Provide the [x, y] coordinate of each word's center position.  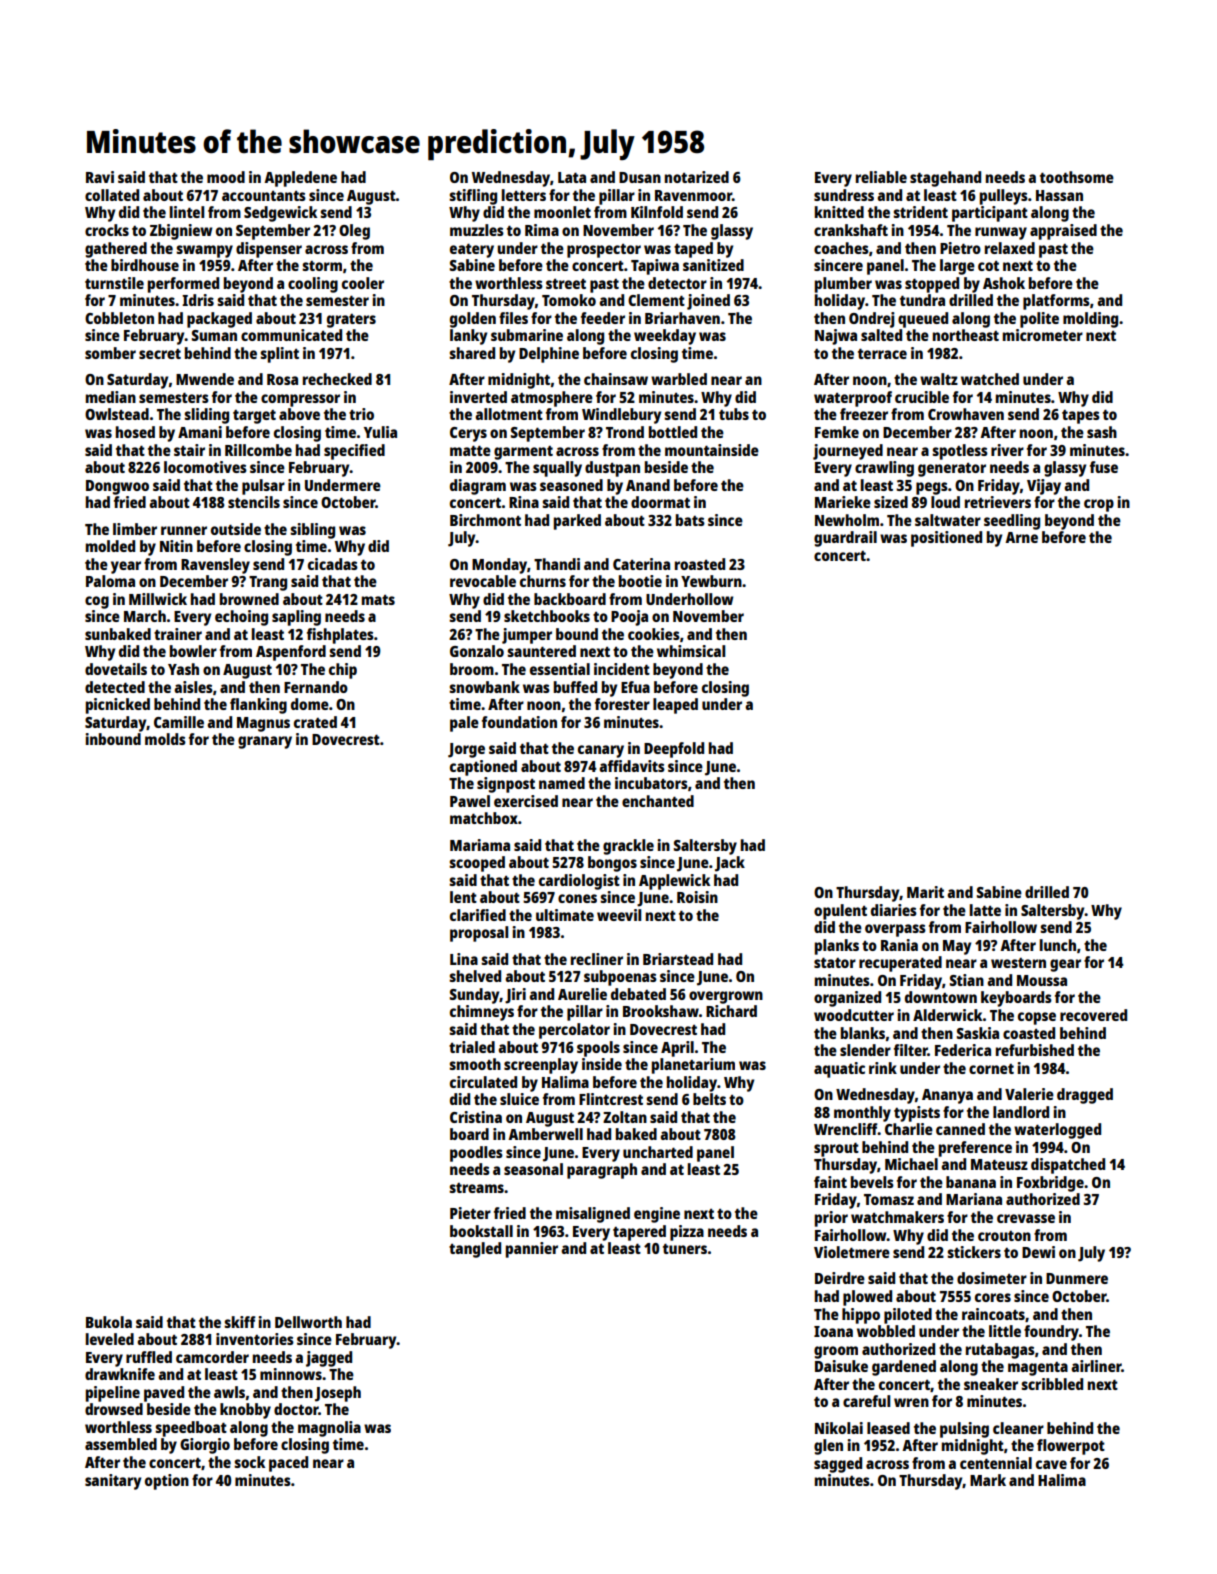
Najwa [836, 337]
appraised [1063, 232]
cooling [313, 285]
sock [249, 1462]
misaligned [593, 1215]
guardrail [845, 539]
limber [135, 529]
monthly [862, 1114]
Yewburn [711, 581]
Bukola [109, 1322]
